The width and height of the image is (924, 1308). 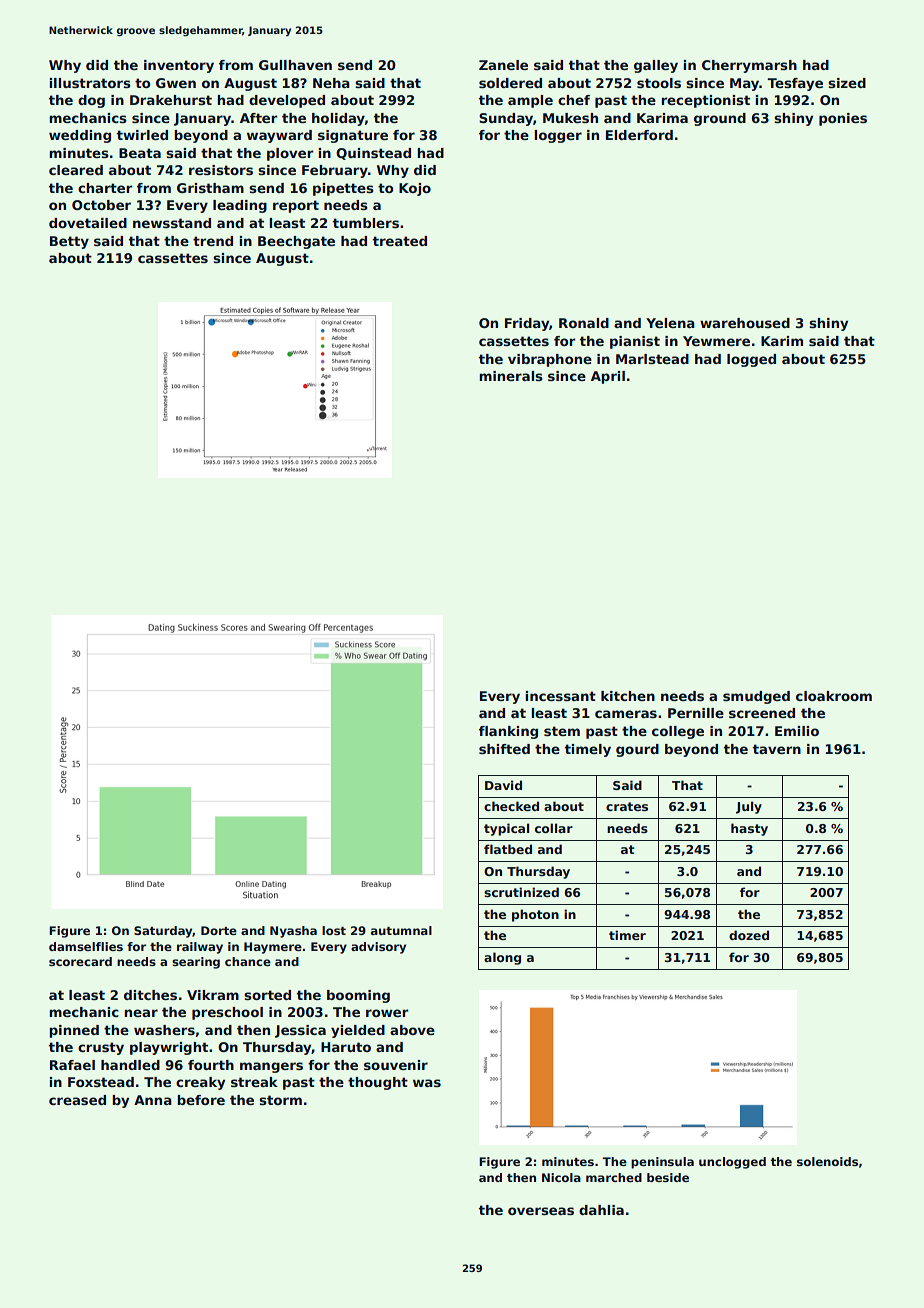 What do you see at coordinates (749, 935) in the image?
I see `dozed` at bounding box center [749, 935].
